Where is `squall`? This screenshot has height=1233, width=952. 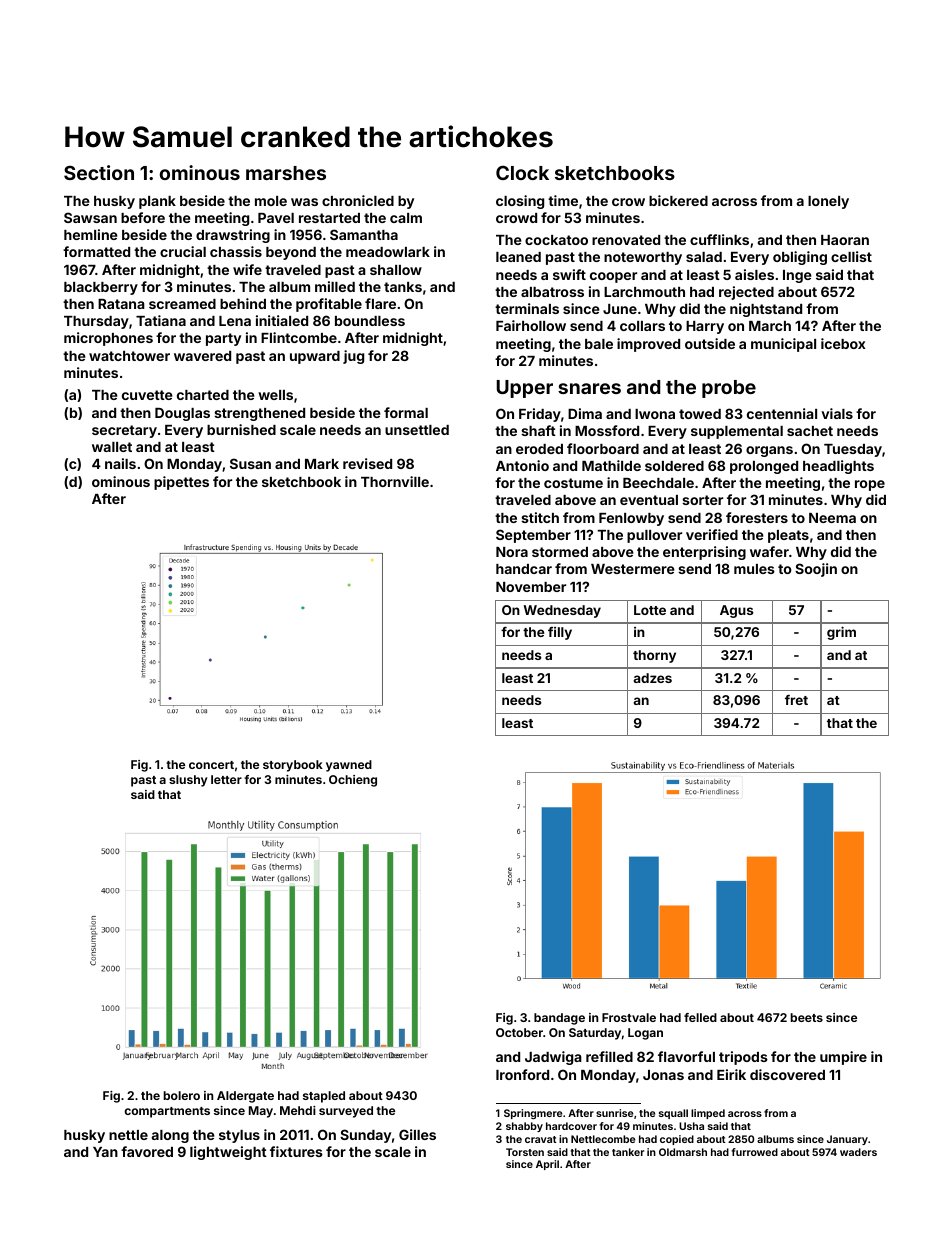
squall is located at coordinates (673, 1114).
